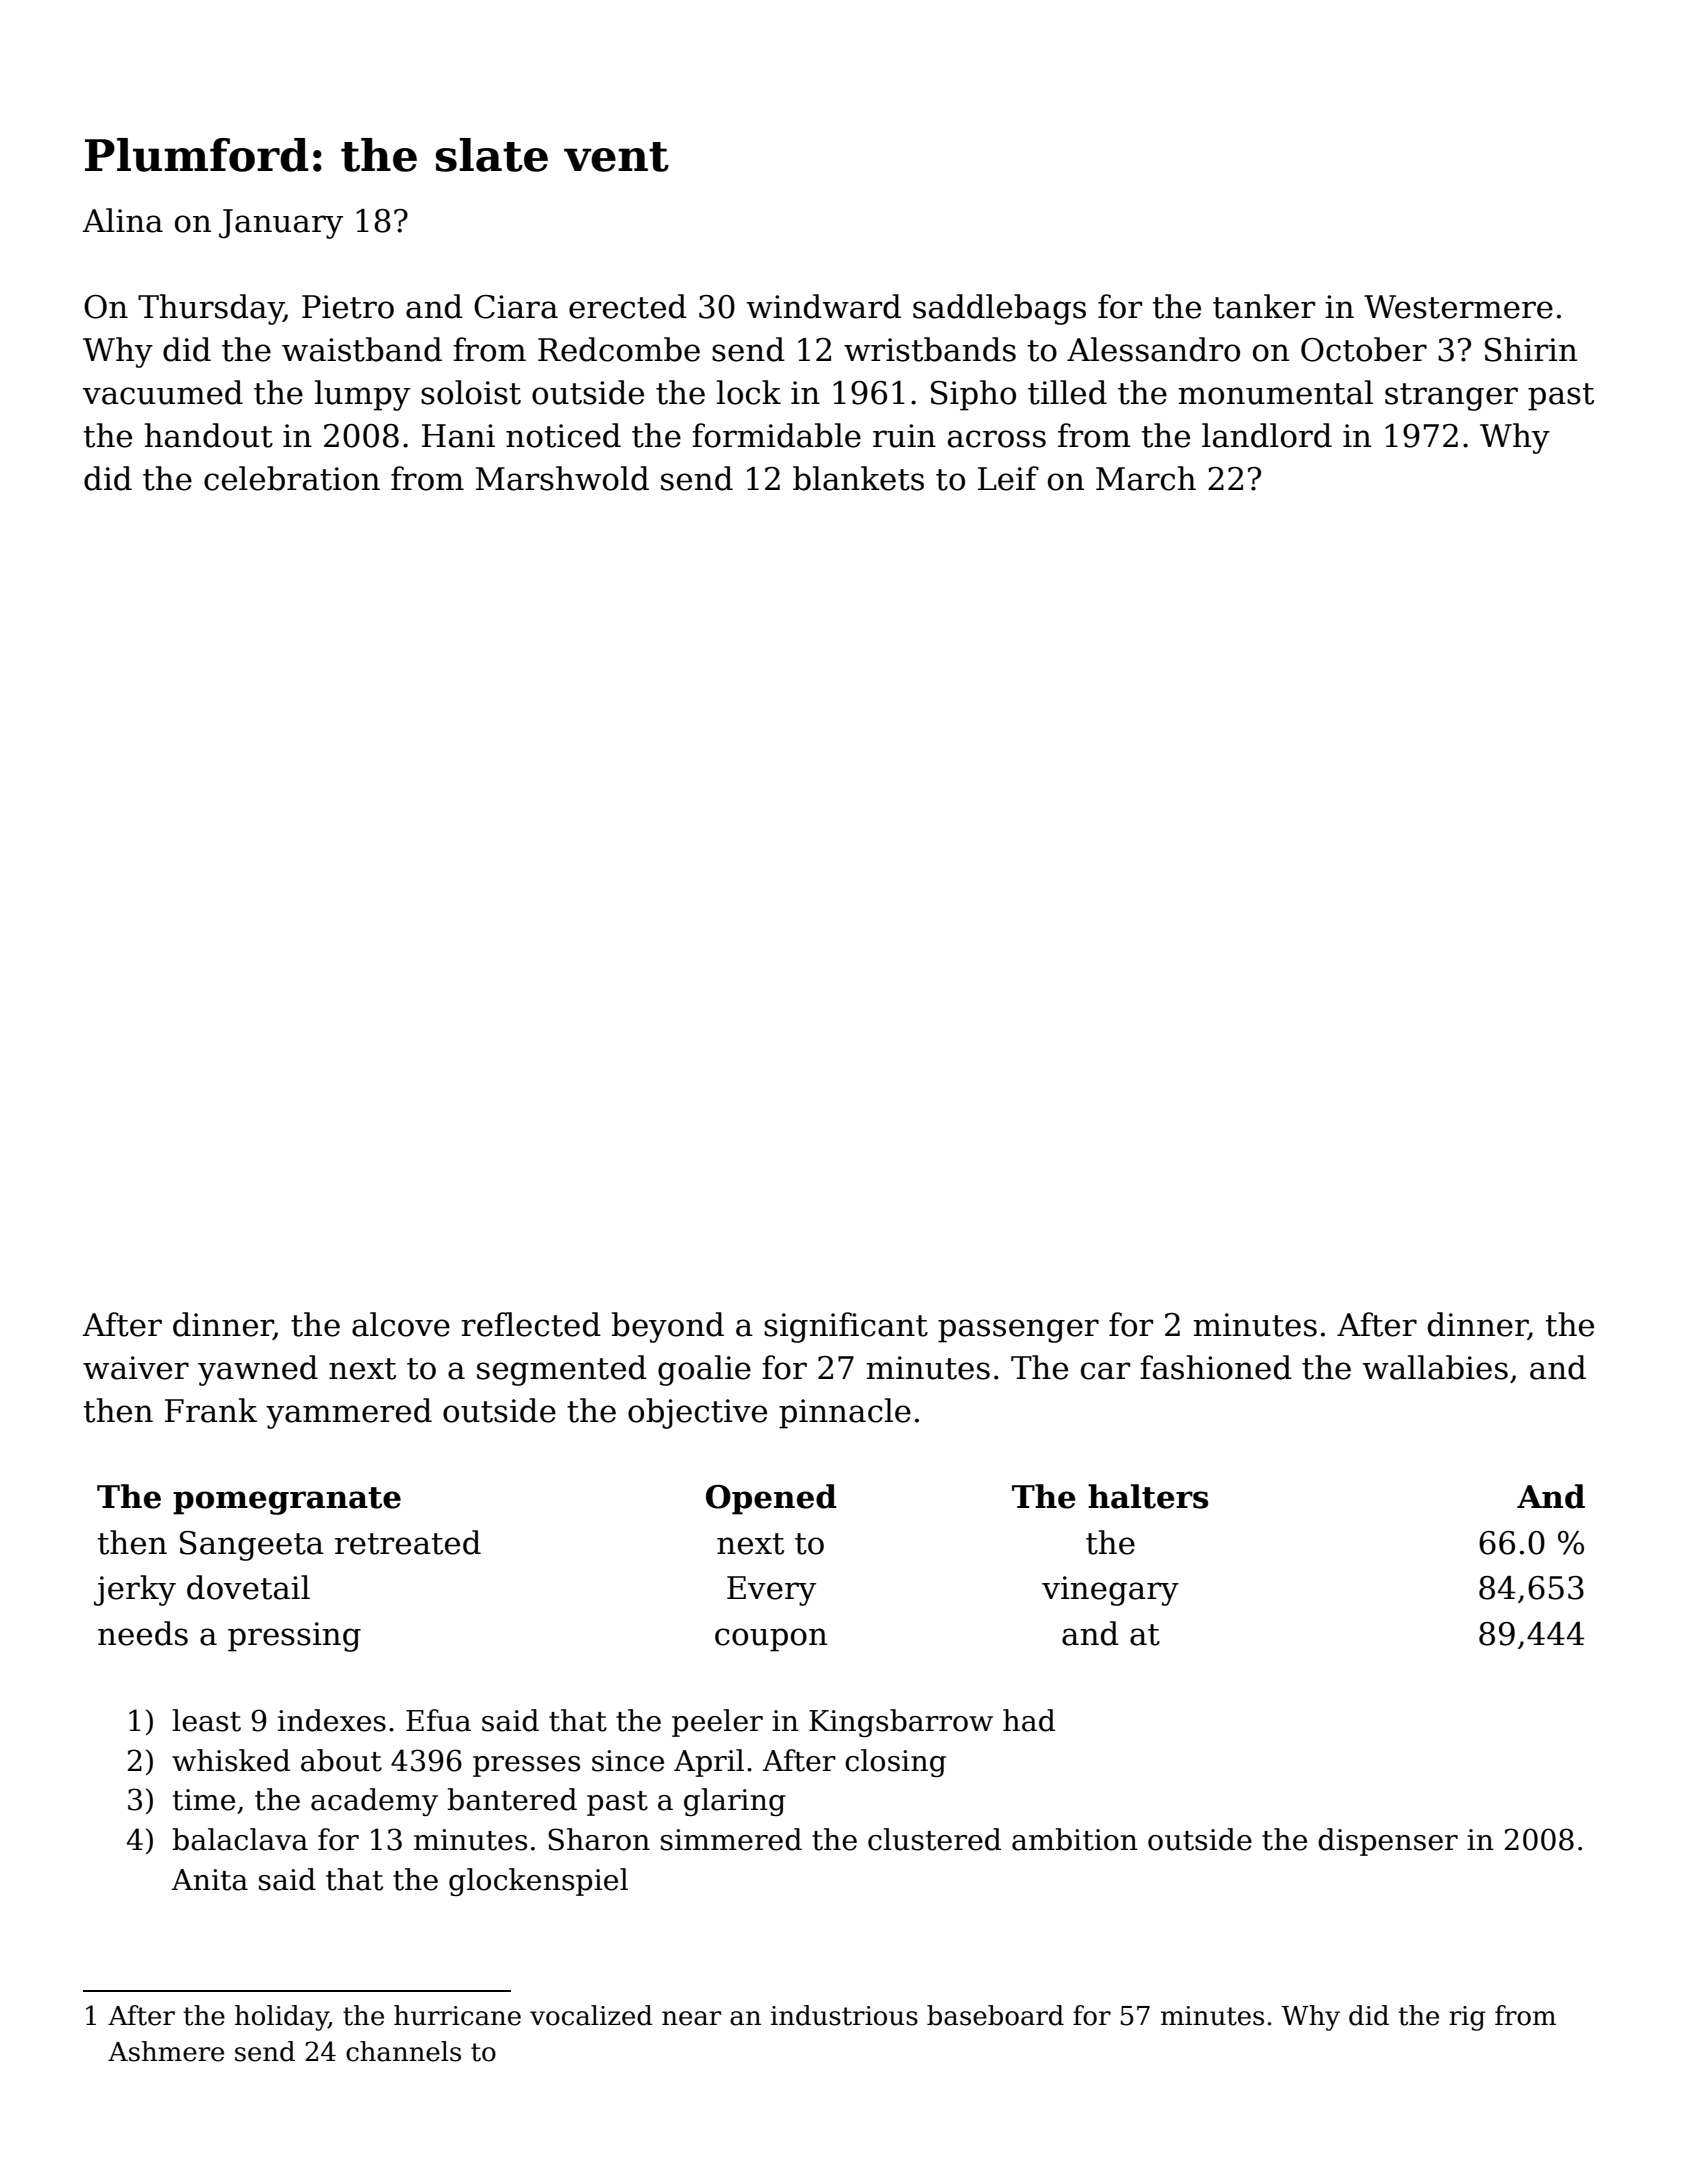 The width and height of the image is (1683, 2178). What do you see at coordinates (1458, 307) in the image?
I see `Westermere` at bounding box center [1458, 307].
